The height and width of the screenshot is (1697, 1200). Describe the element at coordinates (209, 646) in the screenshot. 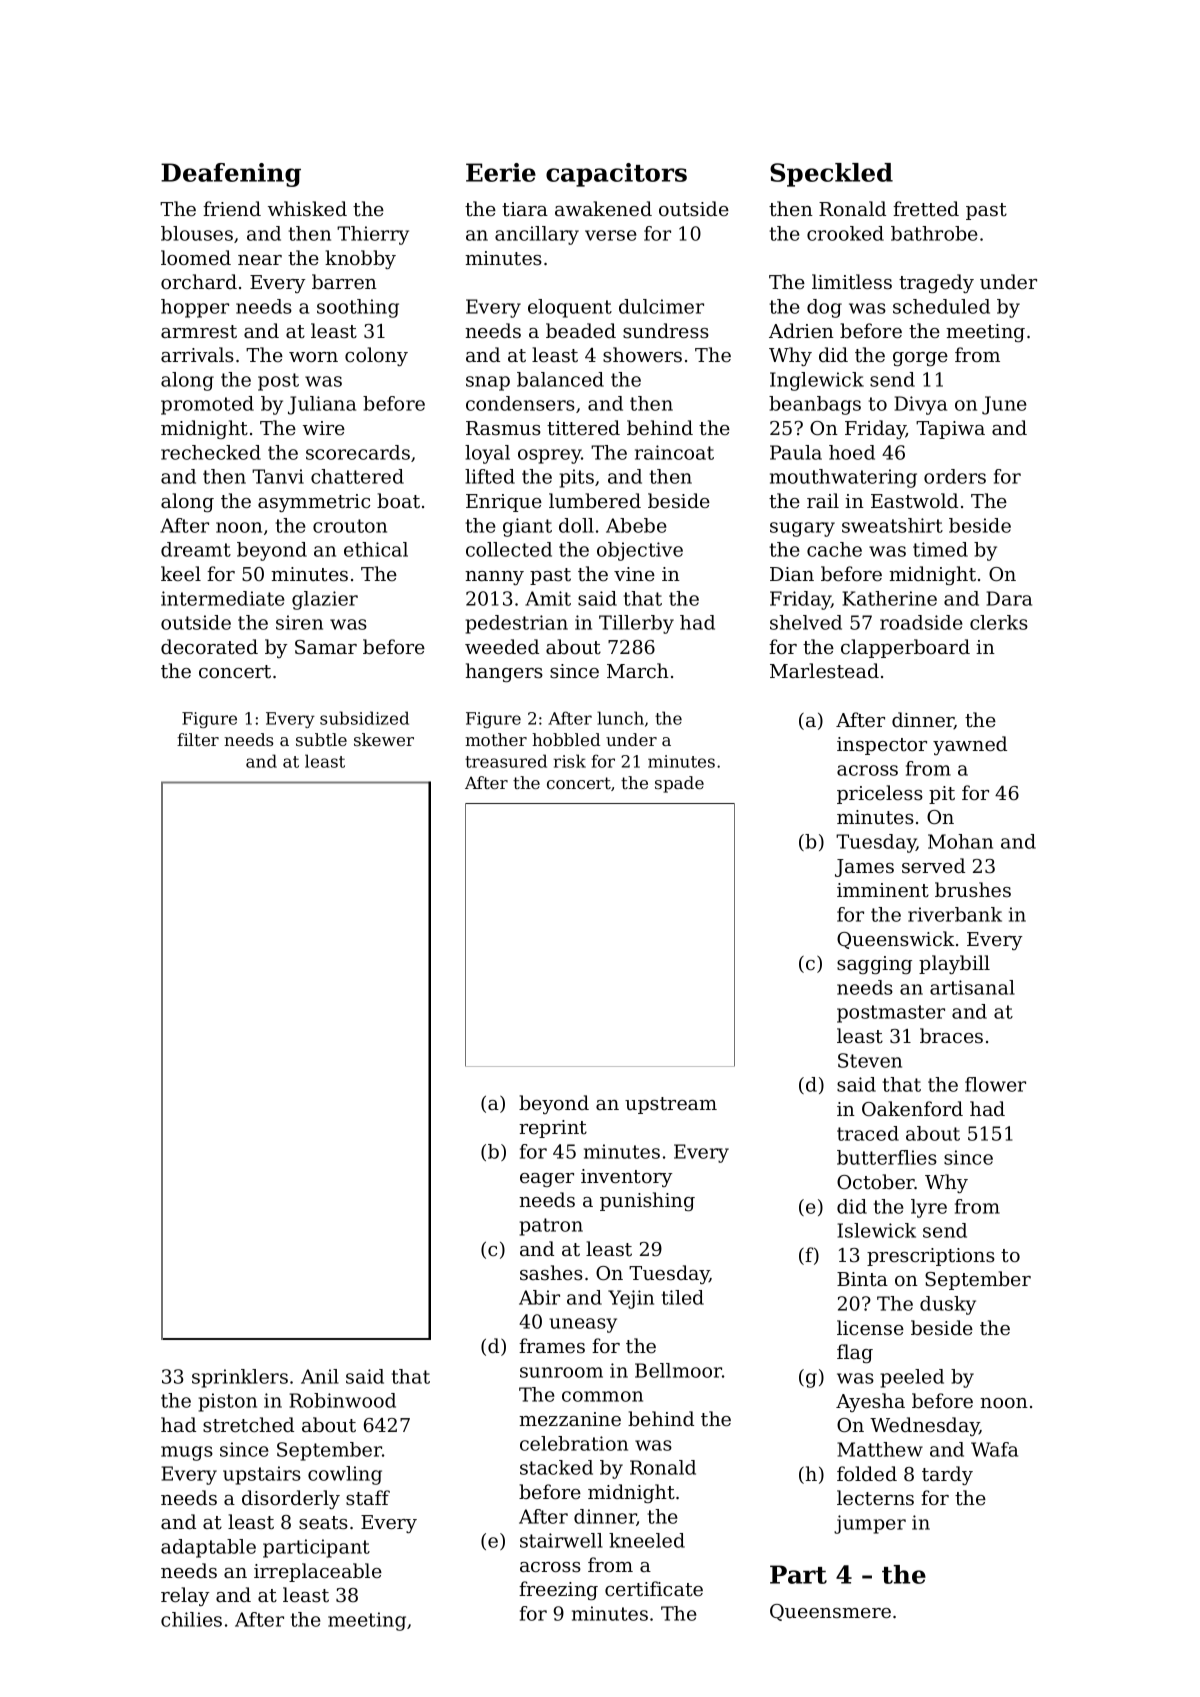

I see `decorated` at that location.
